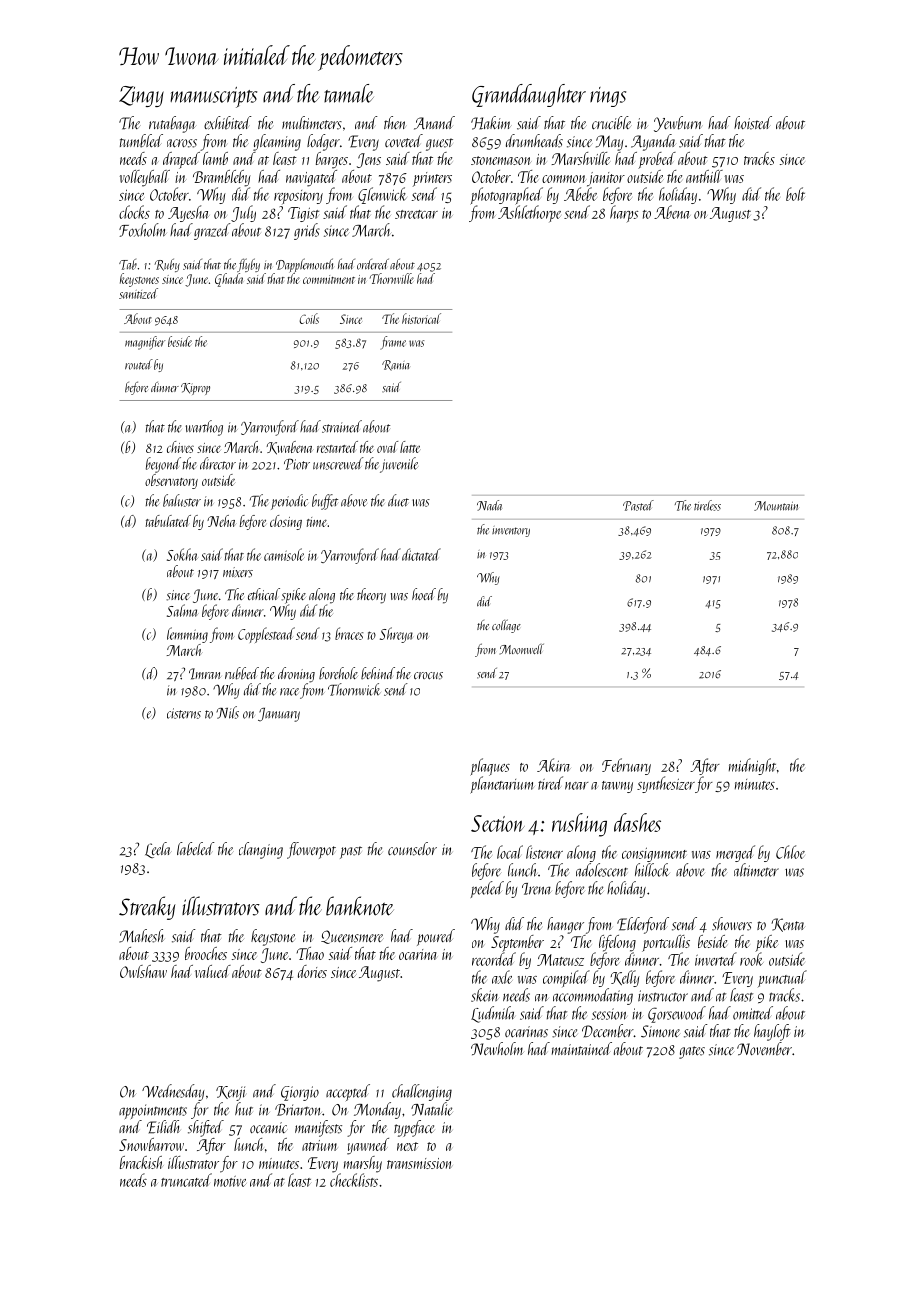 This screenshot has height=1308, width=924. Describe the element at coordinates (487, 889) in the screenshot. I see `peeled` at that location.
